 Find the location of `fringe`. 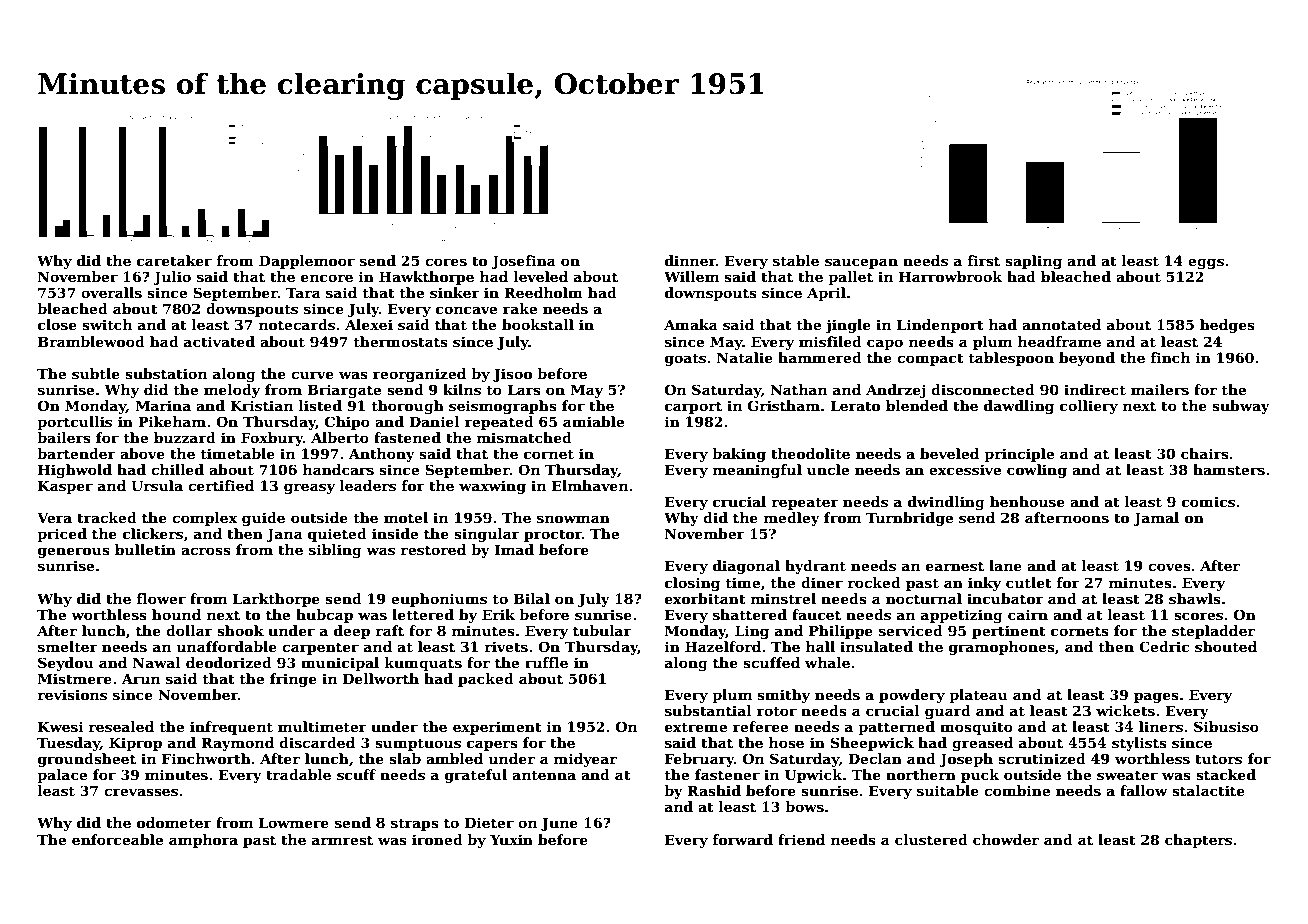

fringe is located at coordinates (293, 680).
